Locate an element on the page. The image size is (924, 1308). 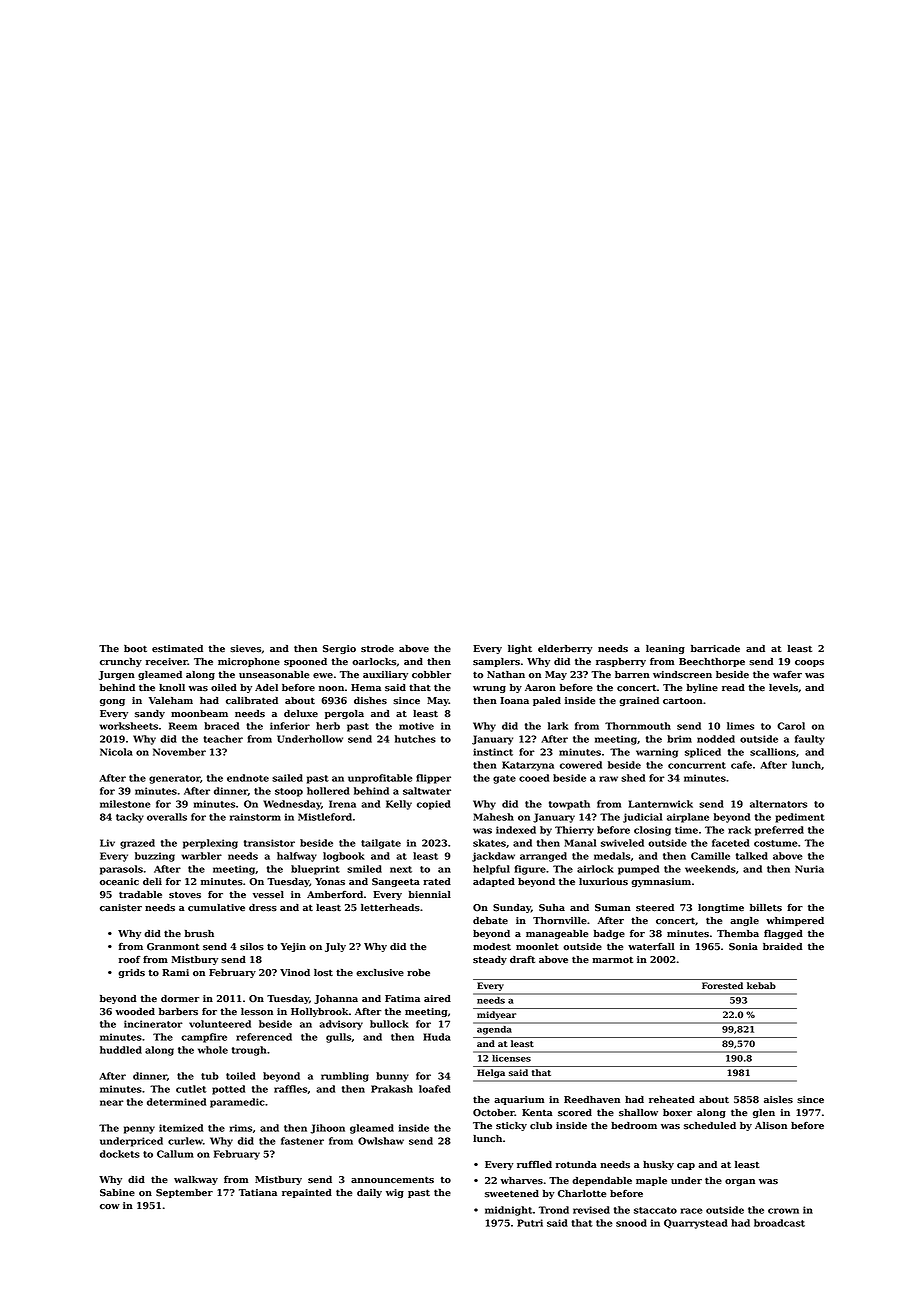
loafed is located at coordinates (435, 1089).
